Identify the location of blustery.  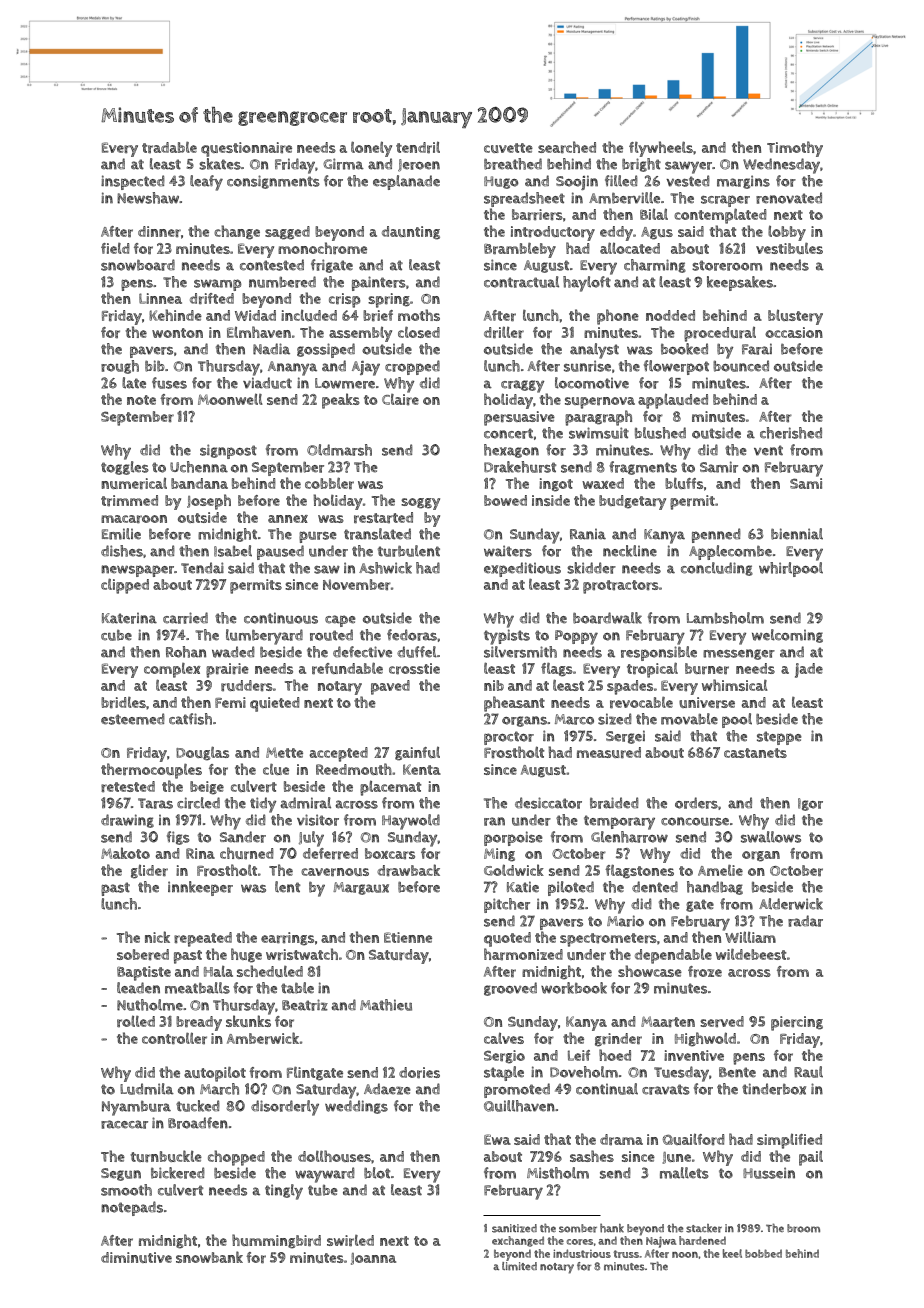
(795, 317).
